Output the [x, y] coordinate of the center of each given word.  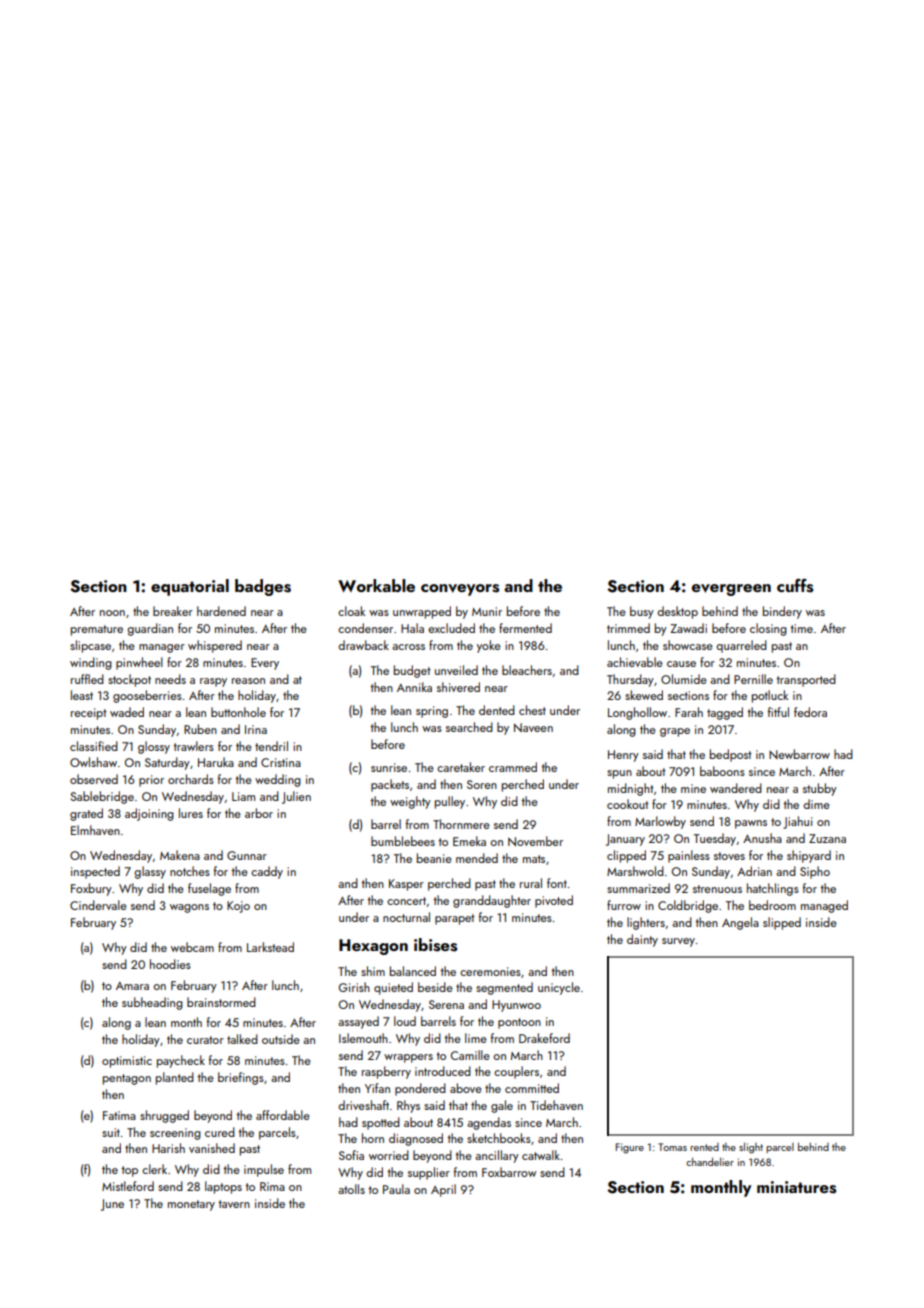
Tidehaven [556, 1105]
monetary [191, 1205]
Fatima [119, 1115]
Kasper [406, 885]
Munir [487, 611]
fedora [810, 712]
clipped [626, 856]
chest [532, 710]
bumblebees [403, 841]
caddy [267, 872]
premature [97, 630]
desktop [677, 612]
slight [751, 1148]
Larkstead [270, 947]
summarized [638, 888]
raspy [213, 682]
